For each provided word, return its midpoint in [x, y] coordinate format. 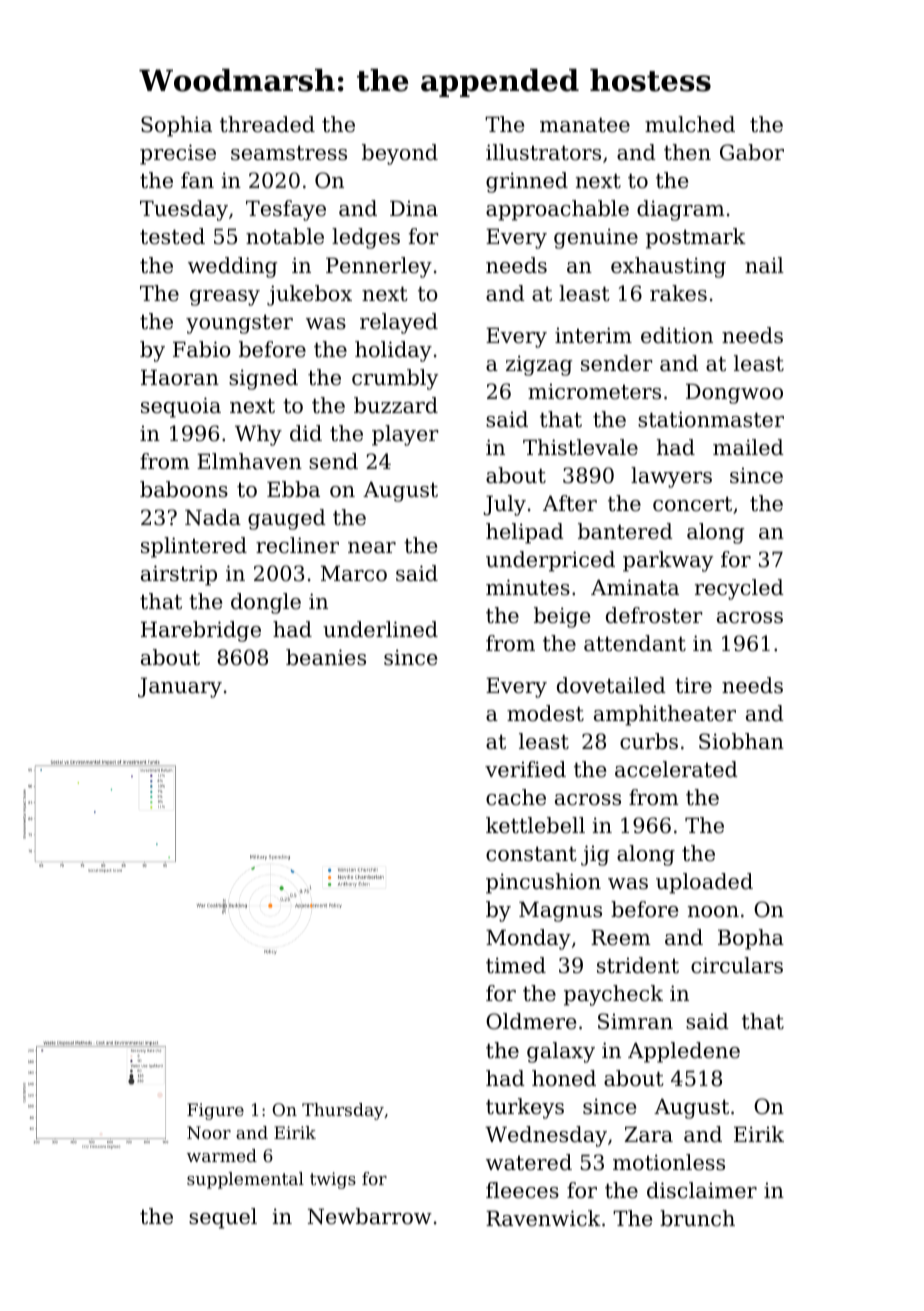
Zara [648, 1134]
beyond [400, 154]
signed [263, 379]
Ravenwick [543, 1218]
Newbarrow [370, 1216]
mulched [690, 124]
